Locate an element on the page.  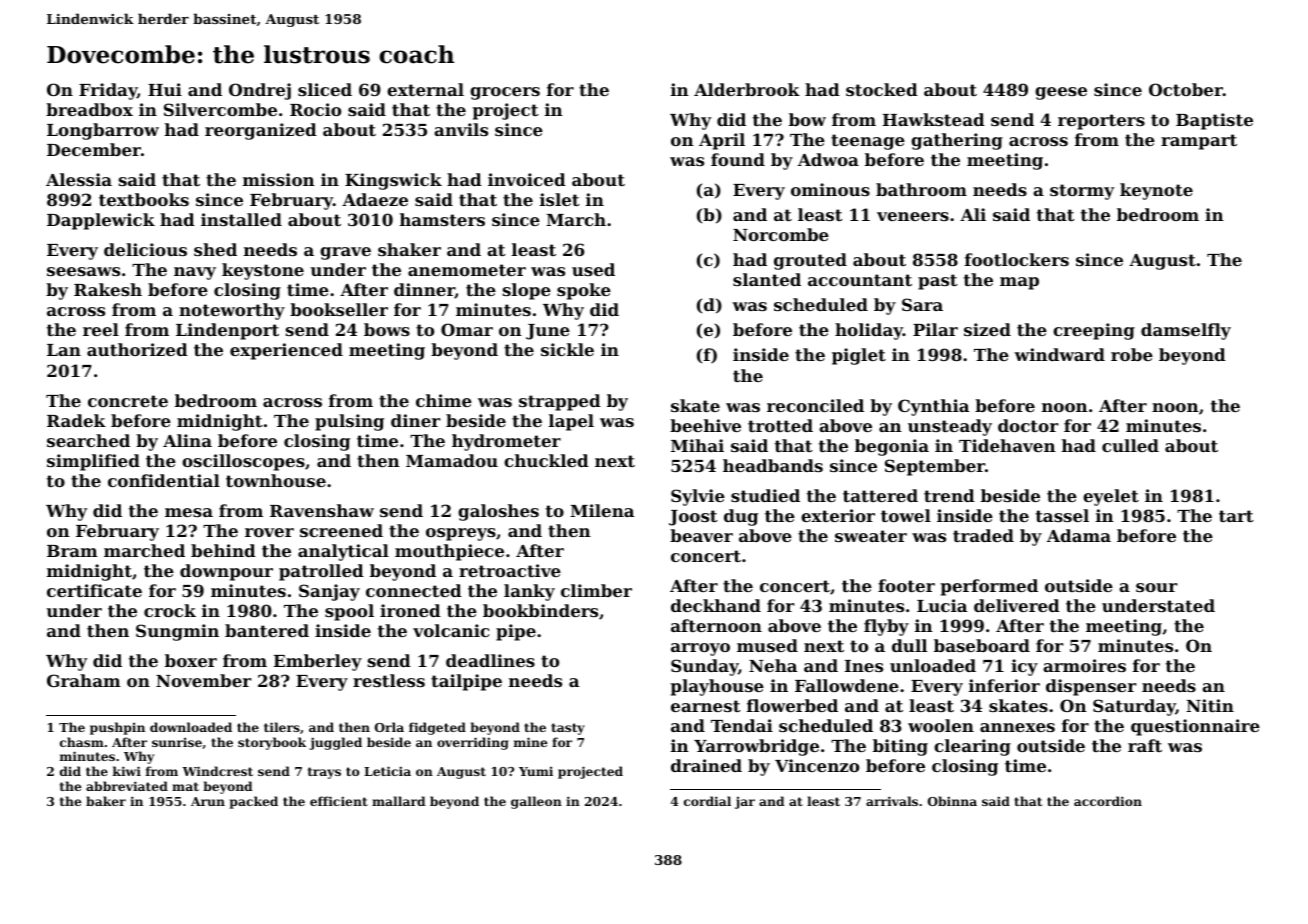
rampart is located at coordinates (1199, 142).
